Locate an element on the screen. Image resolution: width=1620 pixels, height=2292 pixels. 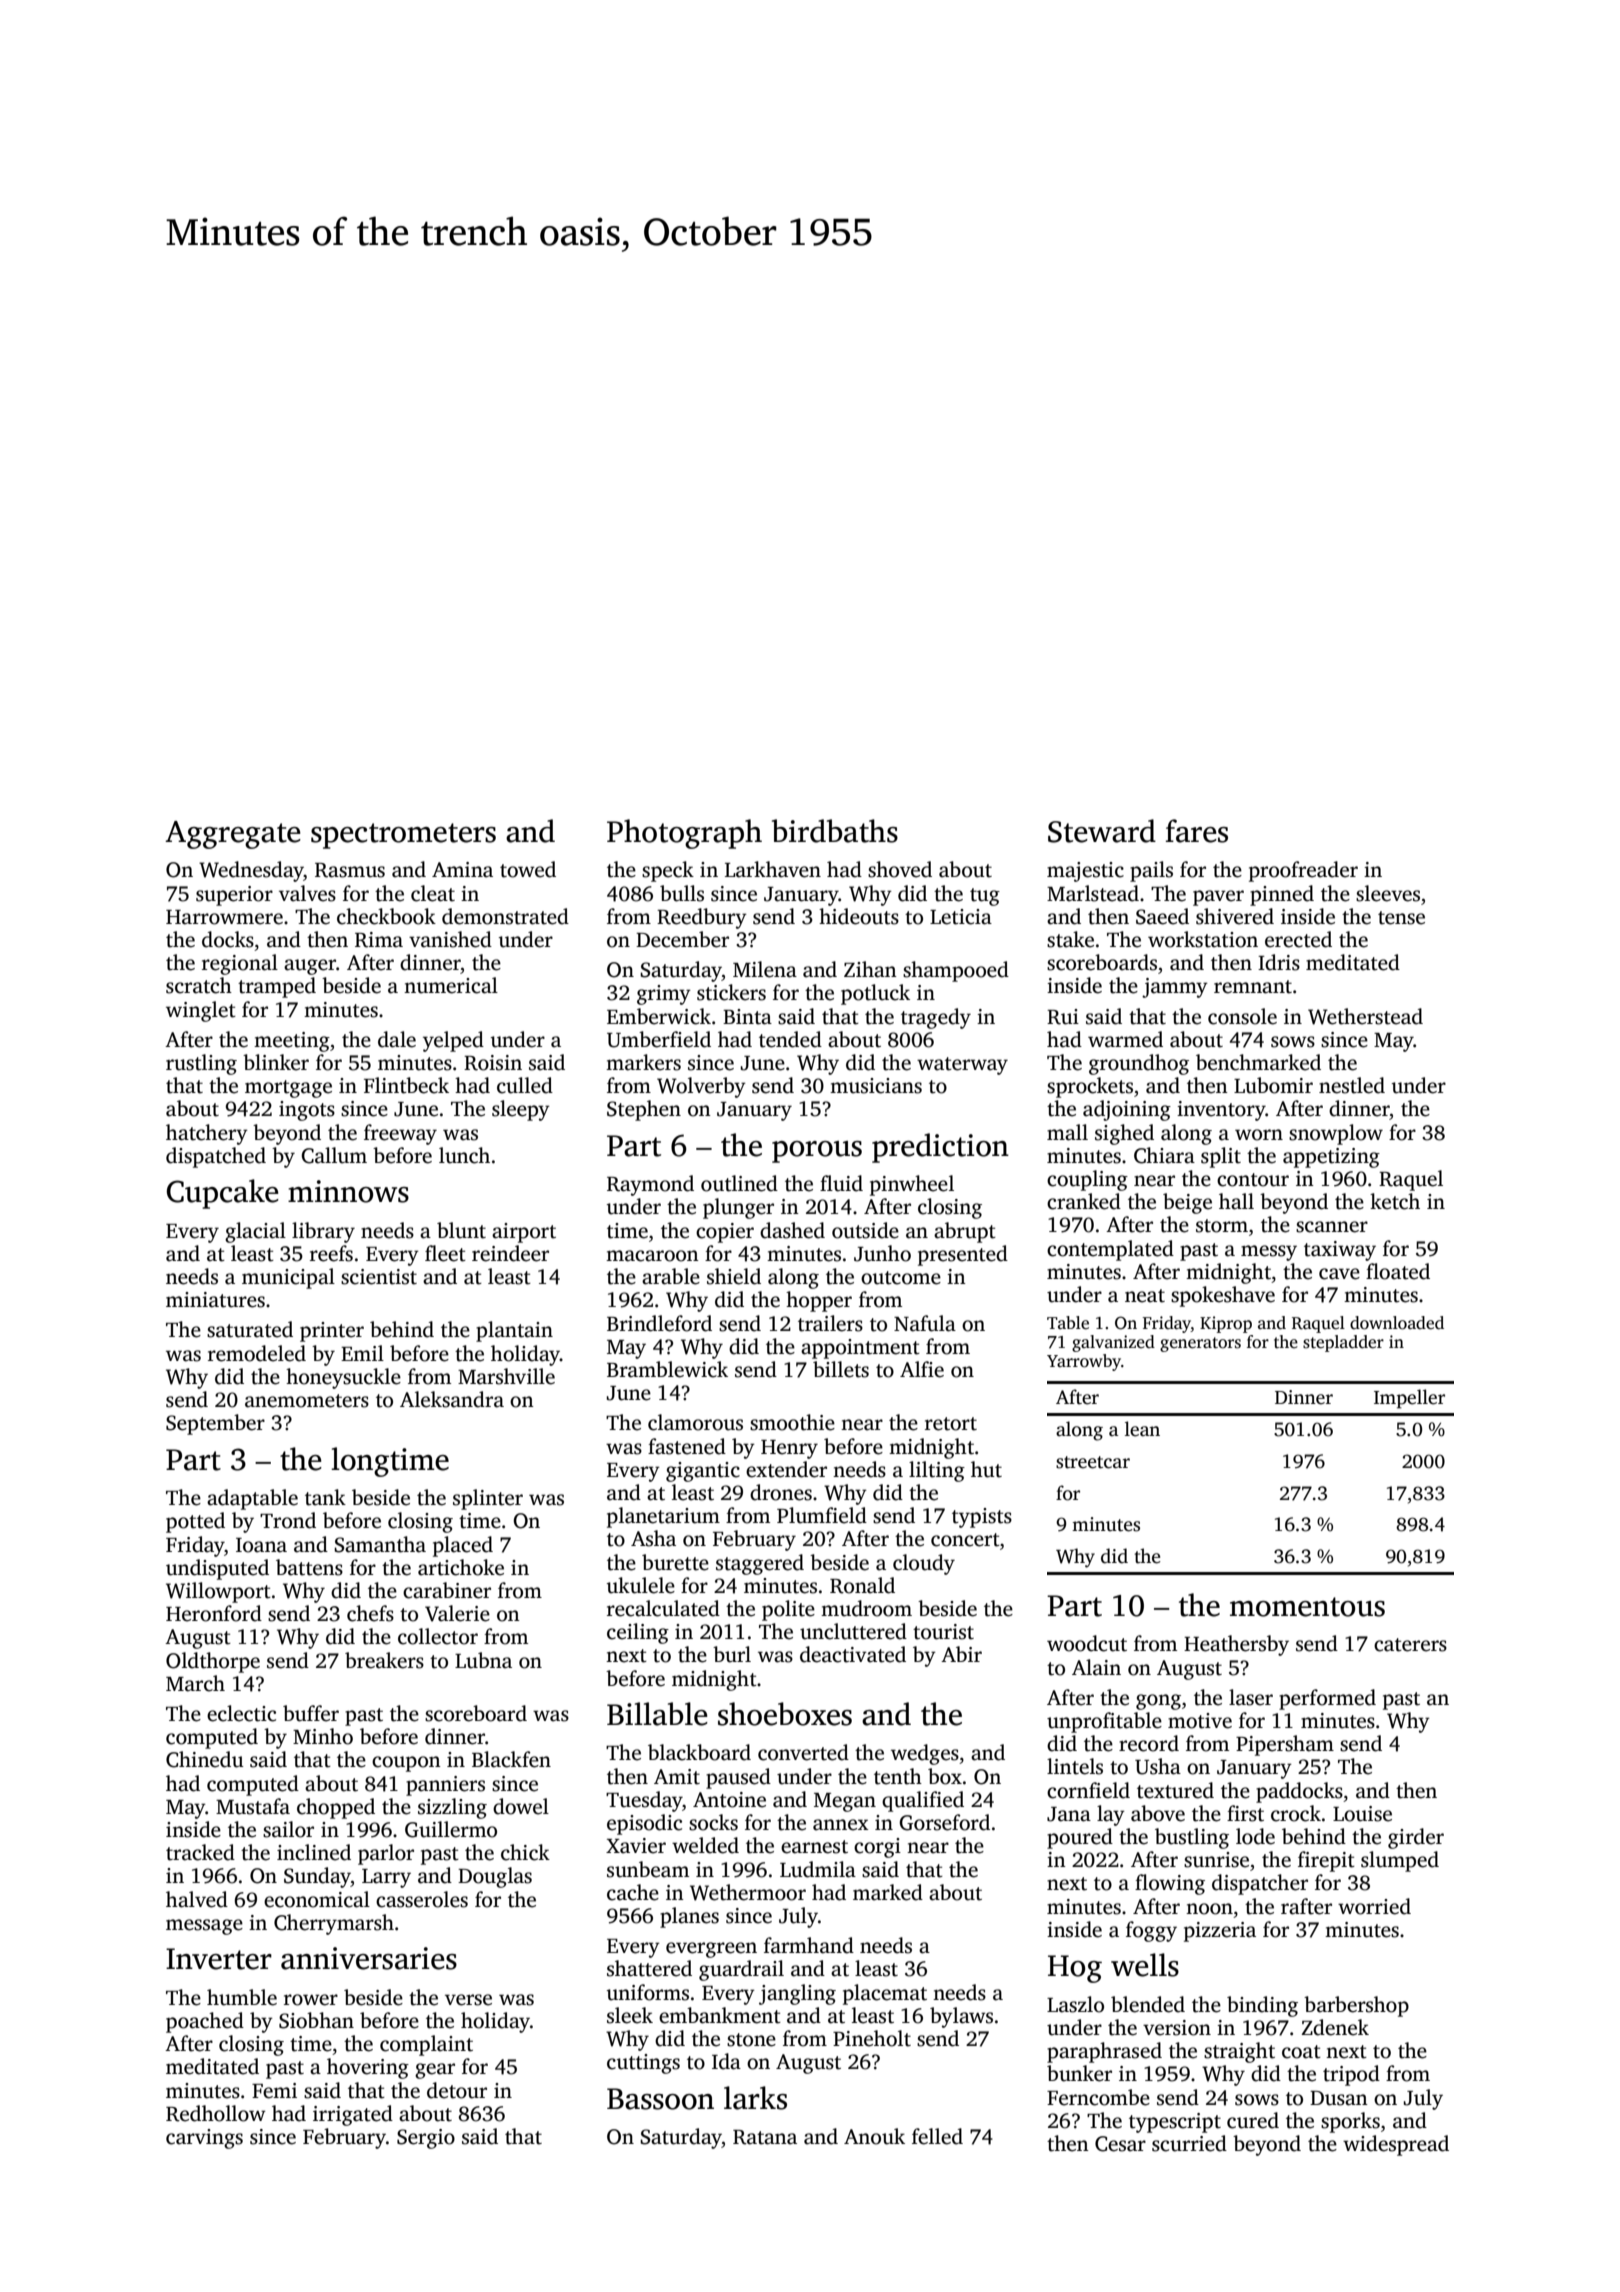
scratch is located at coordinates (199, 985).
